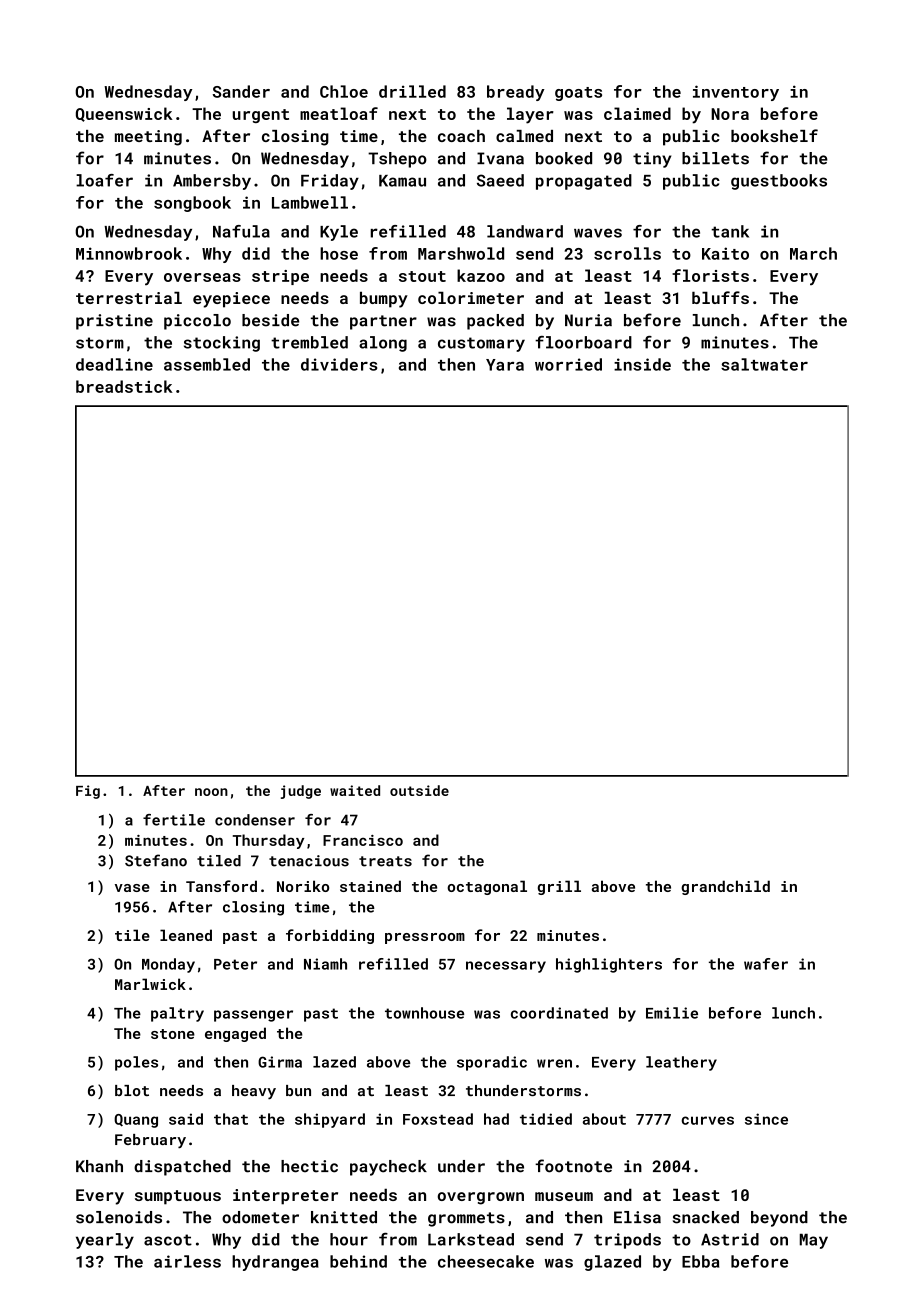 The width and height of the page is (924, 1308). What do you see at coordinates (124, 114) in the page?
I see `Queenswick` at bounding box center [124, 114].
